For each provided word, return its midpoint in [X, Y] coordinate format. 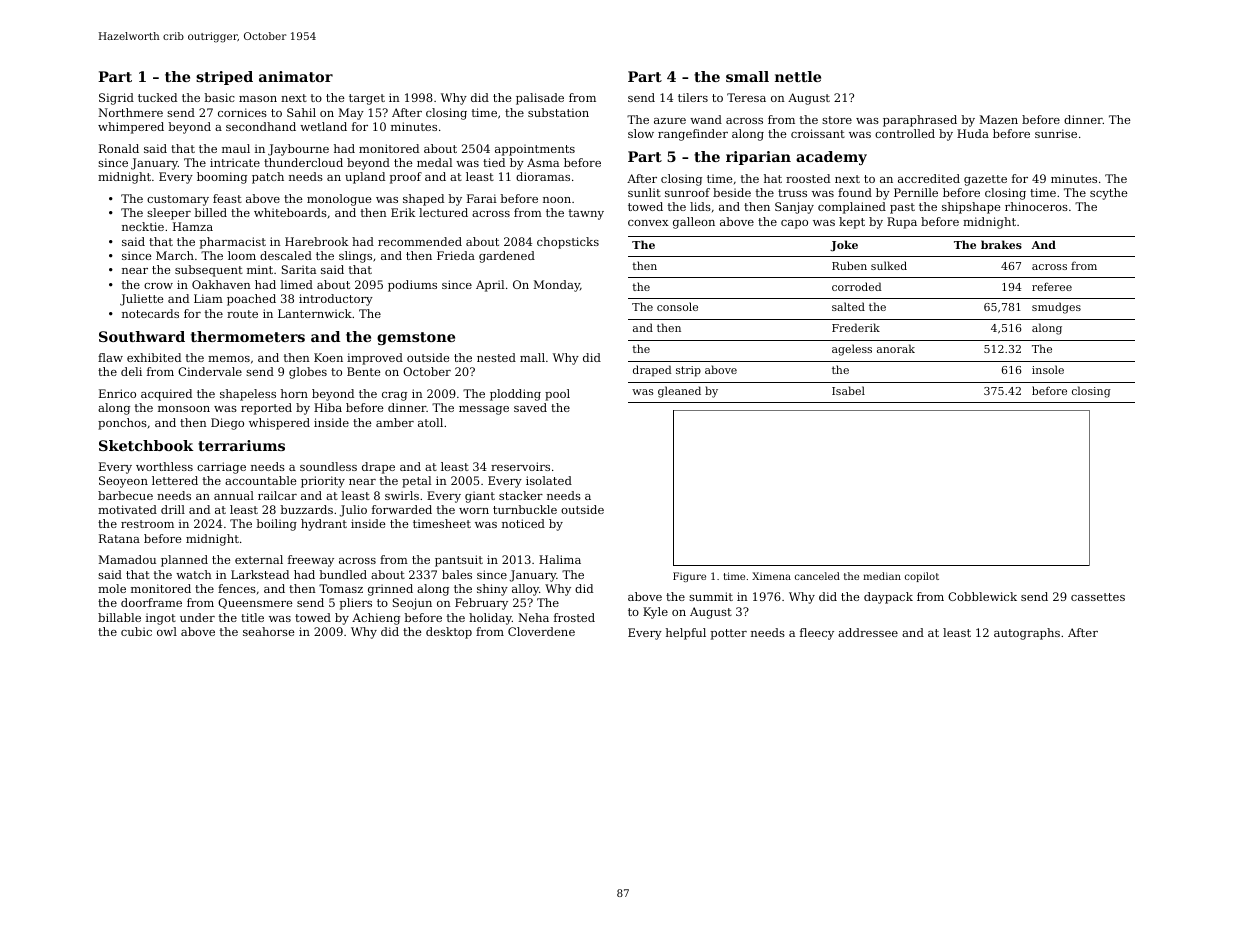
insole [1048, 369]
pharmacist [233, 243]
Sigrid [116, 99]
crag [394, 396]
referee [1052, 286]
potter [729, 634]
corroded [857, 286]
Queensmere [255, 603]
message [484, 410]
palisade [540, 99]
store [837, 120]
